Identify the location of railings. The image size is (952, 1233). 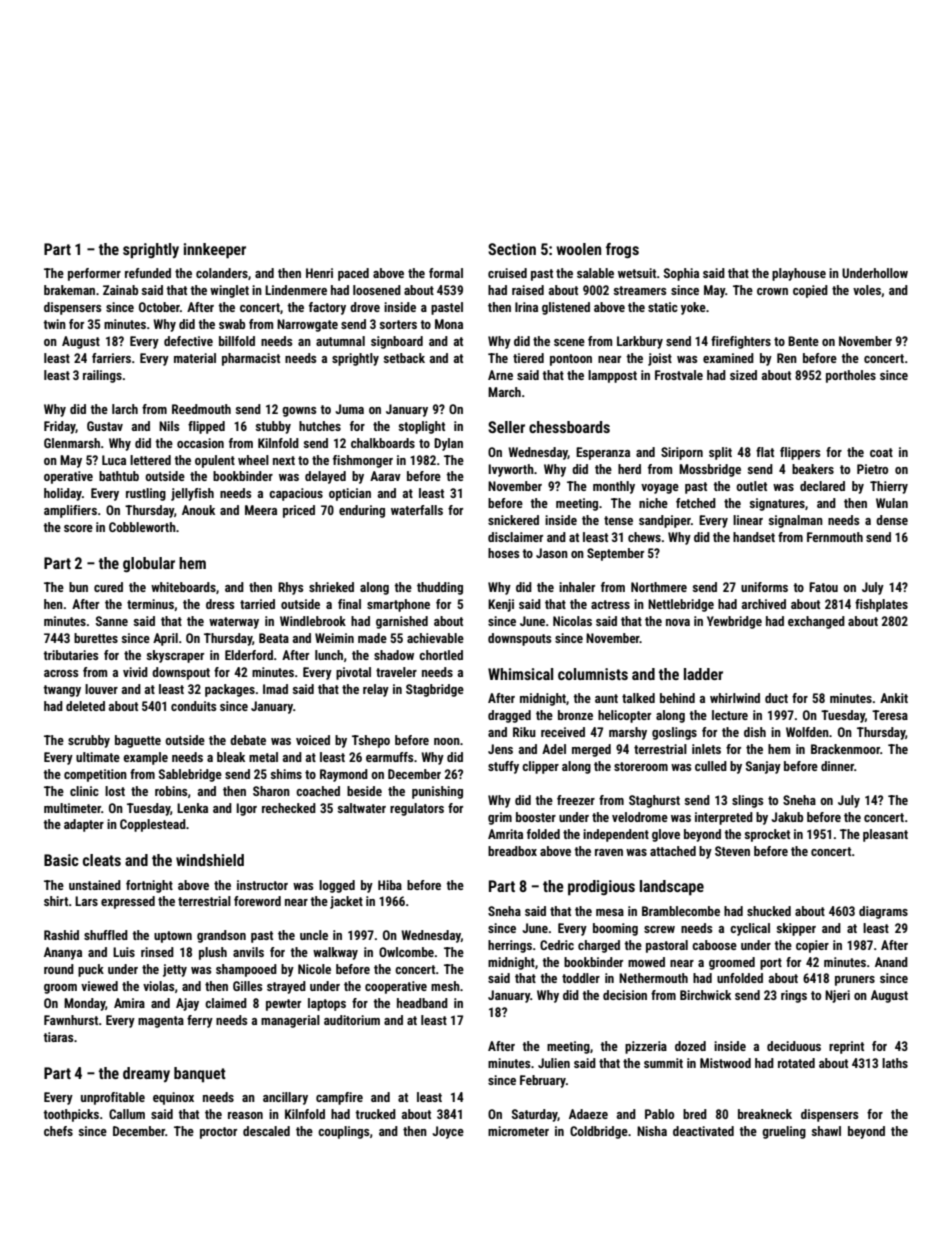
(102, 376).
